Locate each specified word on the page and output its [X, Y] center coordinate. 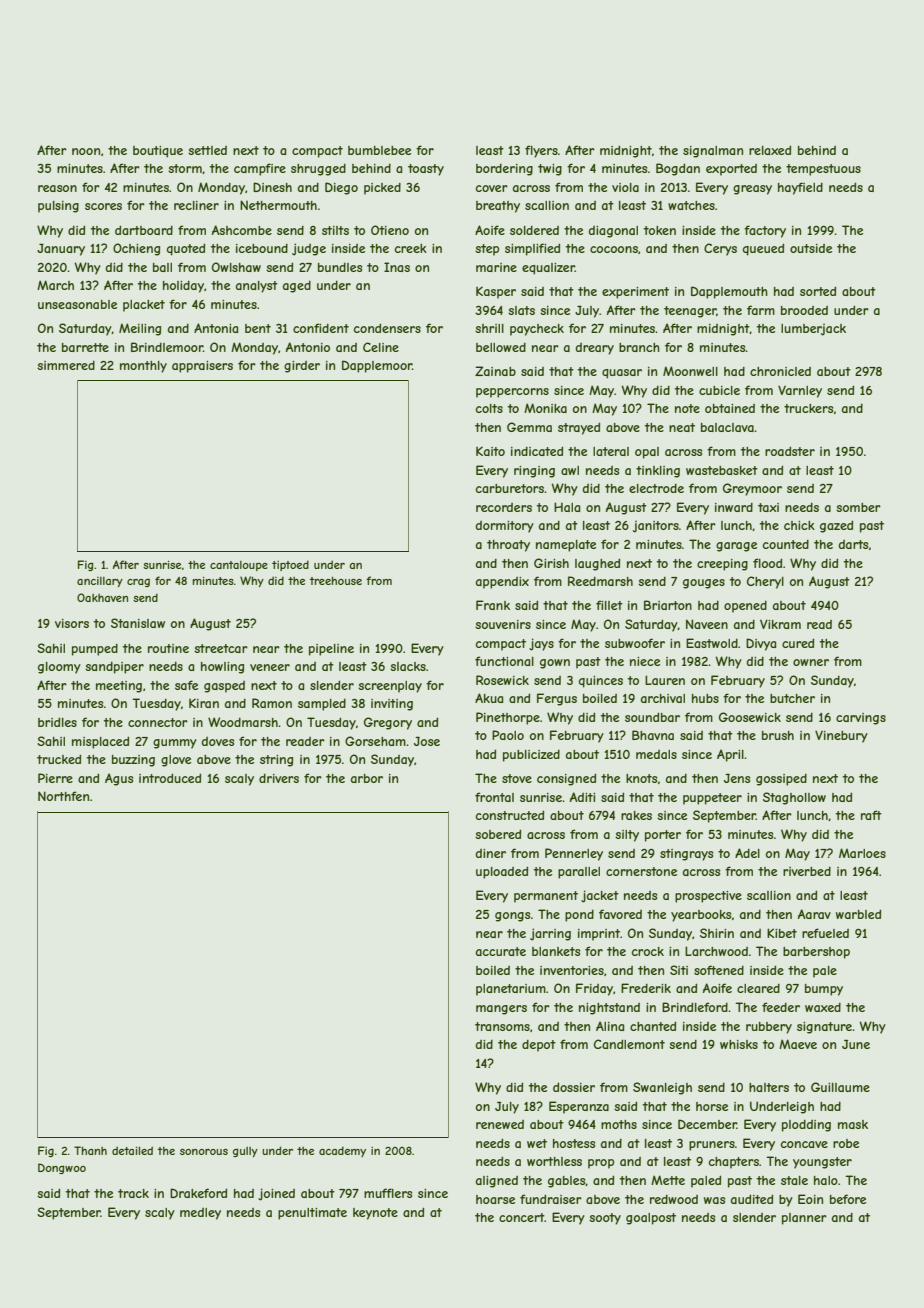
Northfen [63, 796]
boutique [158, 152]
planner [804, 1219]
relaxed [770, 150]
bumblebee [379, 150]
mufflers [388, 1193]
